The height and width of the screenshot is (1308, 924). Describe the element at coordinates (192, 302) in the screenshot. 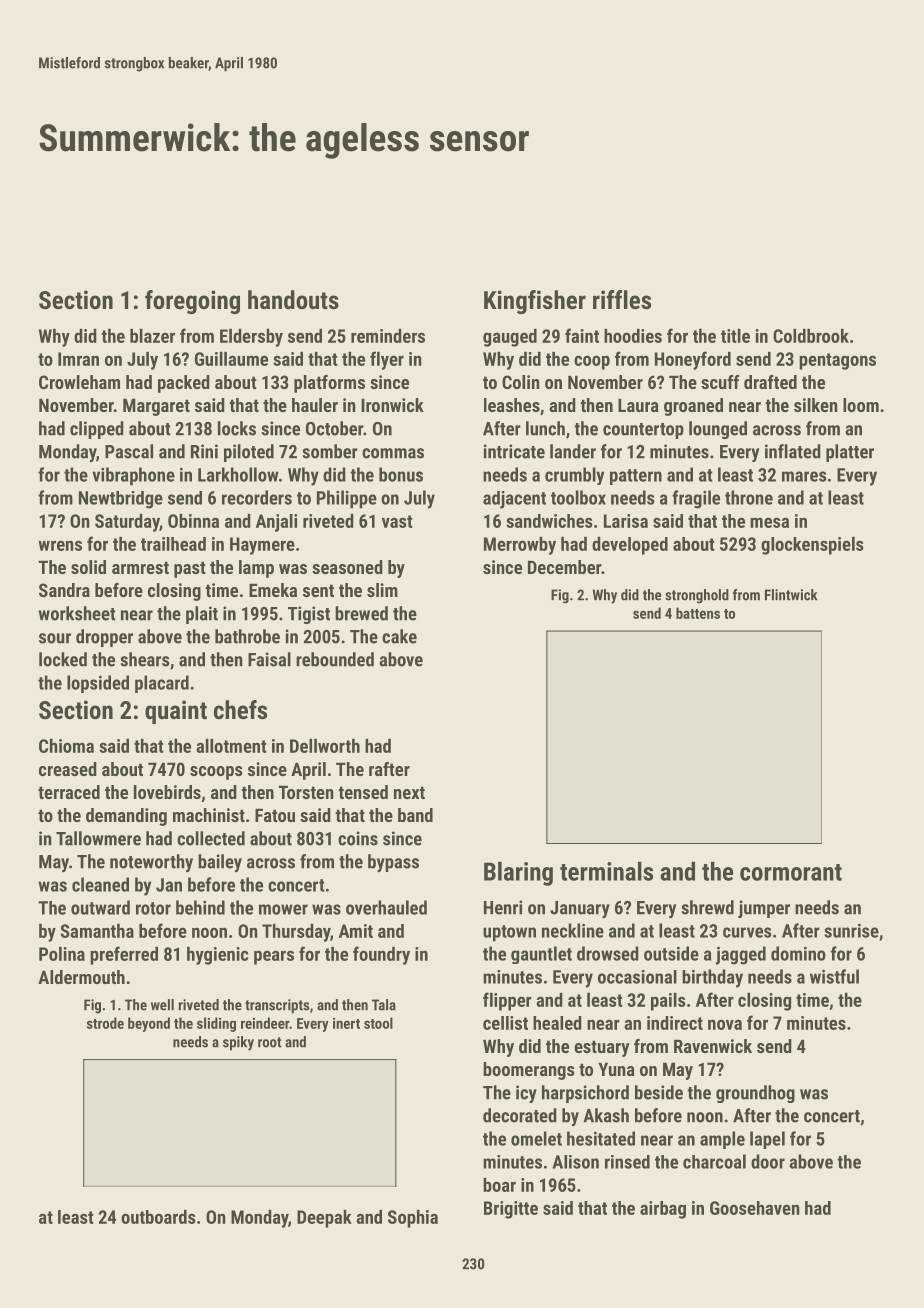

I see `foregoing` at that location.
